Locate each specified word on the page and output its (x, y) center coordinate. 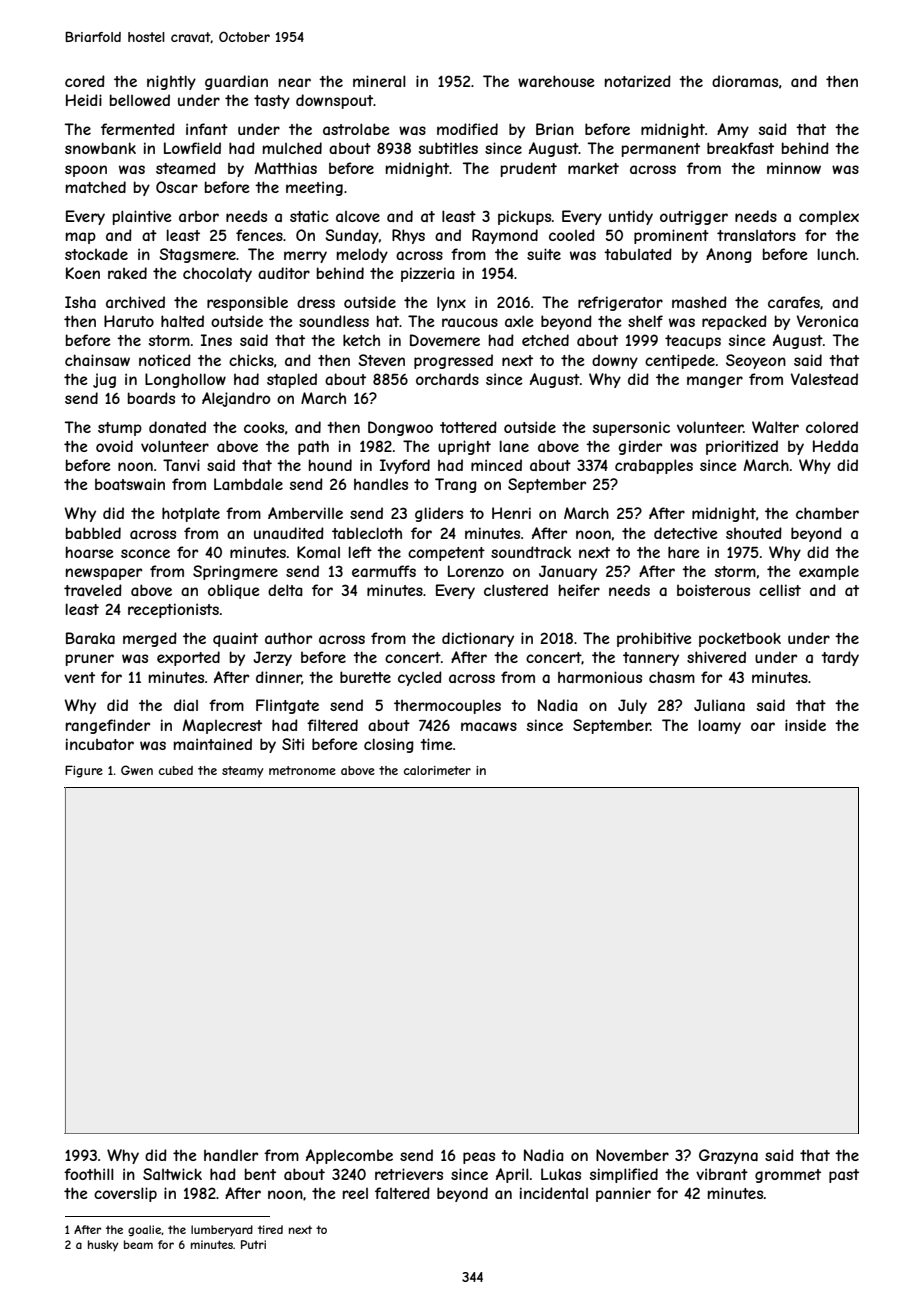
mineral (379, 81)
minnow (794, 168)
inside (805, 725)
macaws (489, 726)
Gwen (137, 770)
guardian (236, 82)
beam (138, 1244)
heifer (579, 590)
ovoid (114, 446)
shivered (716, 657)
